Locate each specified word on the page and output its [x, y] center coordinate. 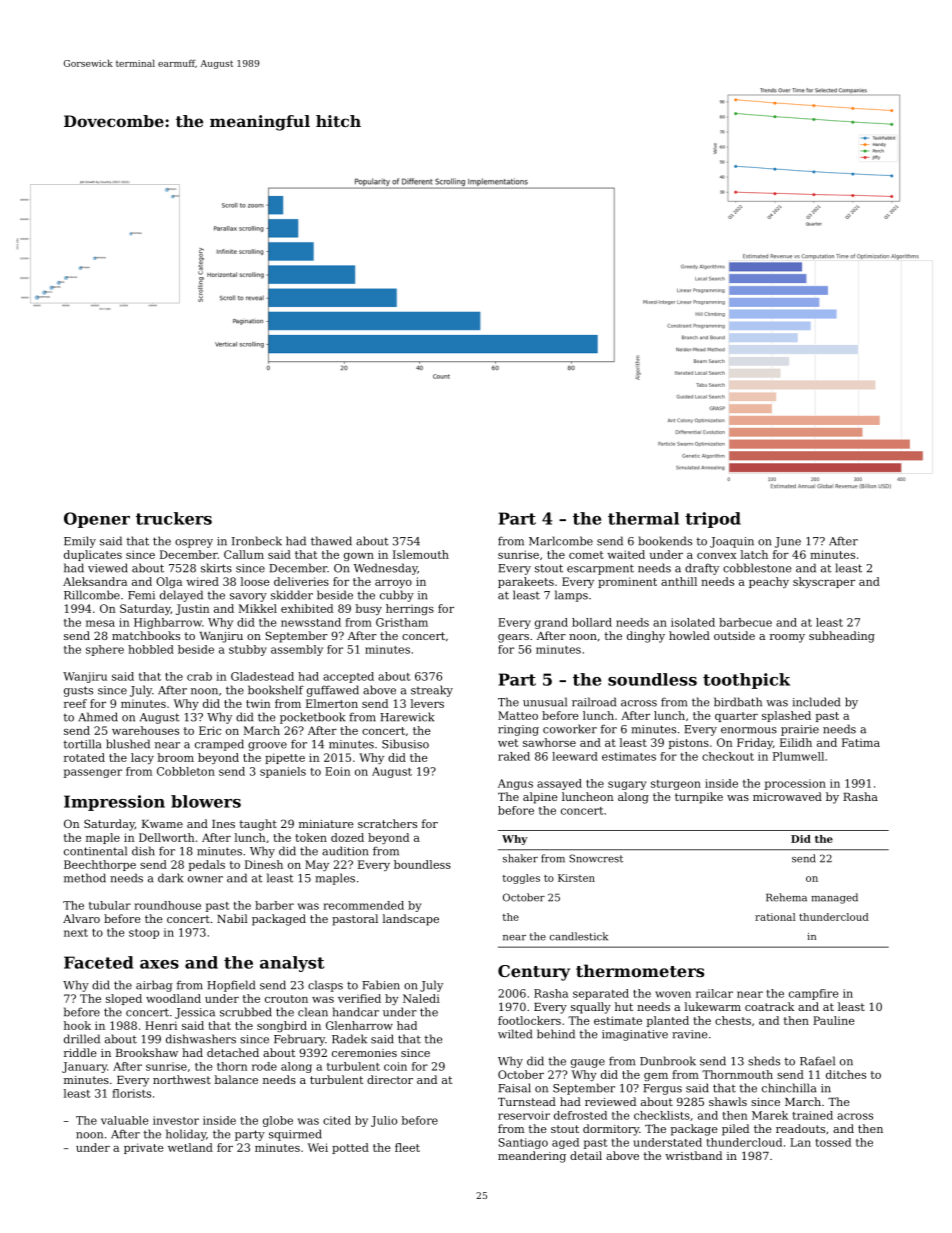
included [816, 702]
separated [601, 994]
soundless [652, 679]
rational [775, 917]
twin [258, 703]
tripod [713, 520]
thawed [331, 541]
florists [131, 1093]
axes [159, 964]
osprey [194, 543]
